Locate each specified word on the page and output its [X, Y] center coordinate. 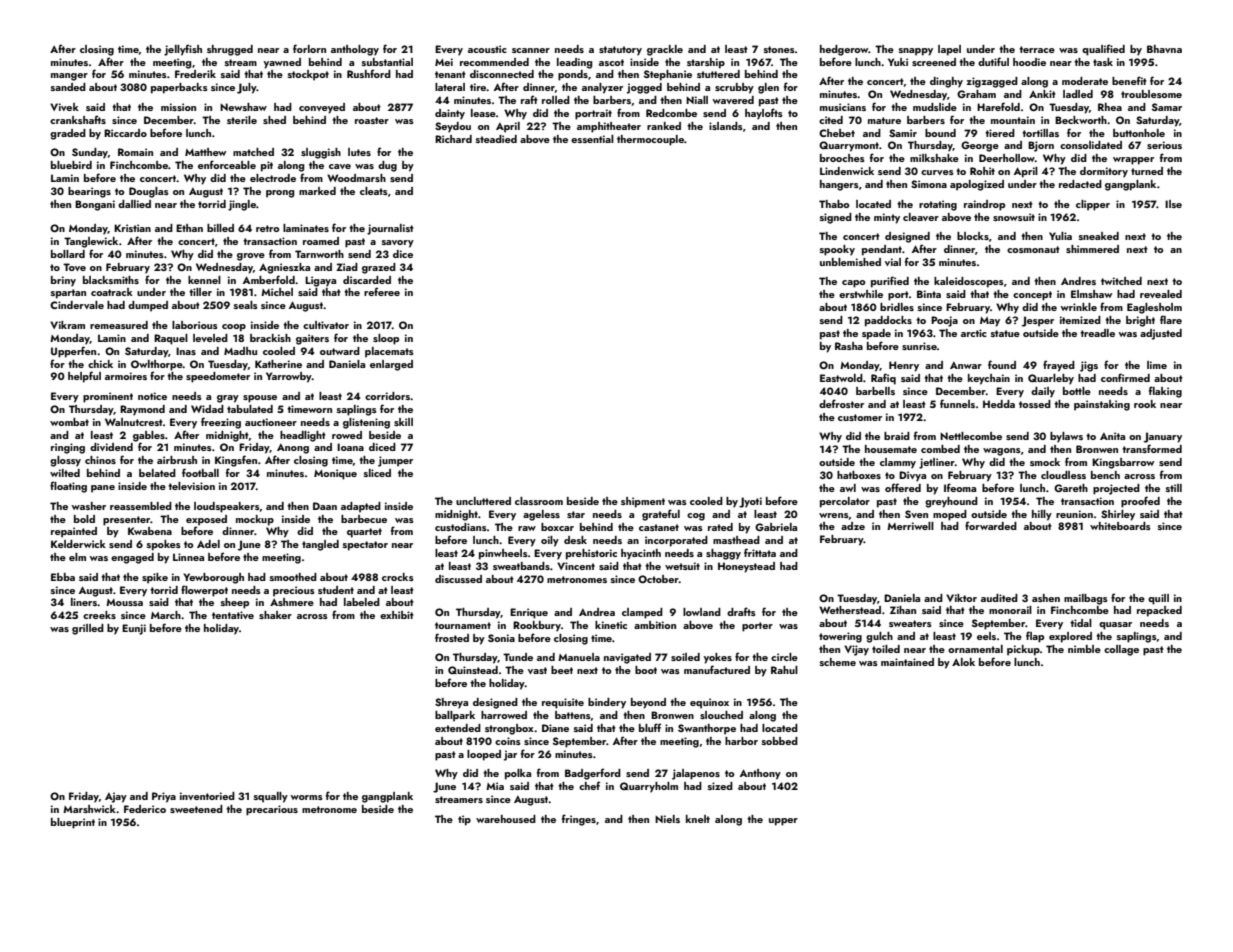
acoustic [487, 49]
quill [1158, 599]
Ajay [116, 797]
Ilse [1173, 204]
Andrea [597, 612]
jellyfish [183, 50]
